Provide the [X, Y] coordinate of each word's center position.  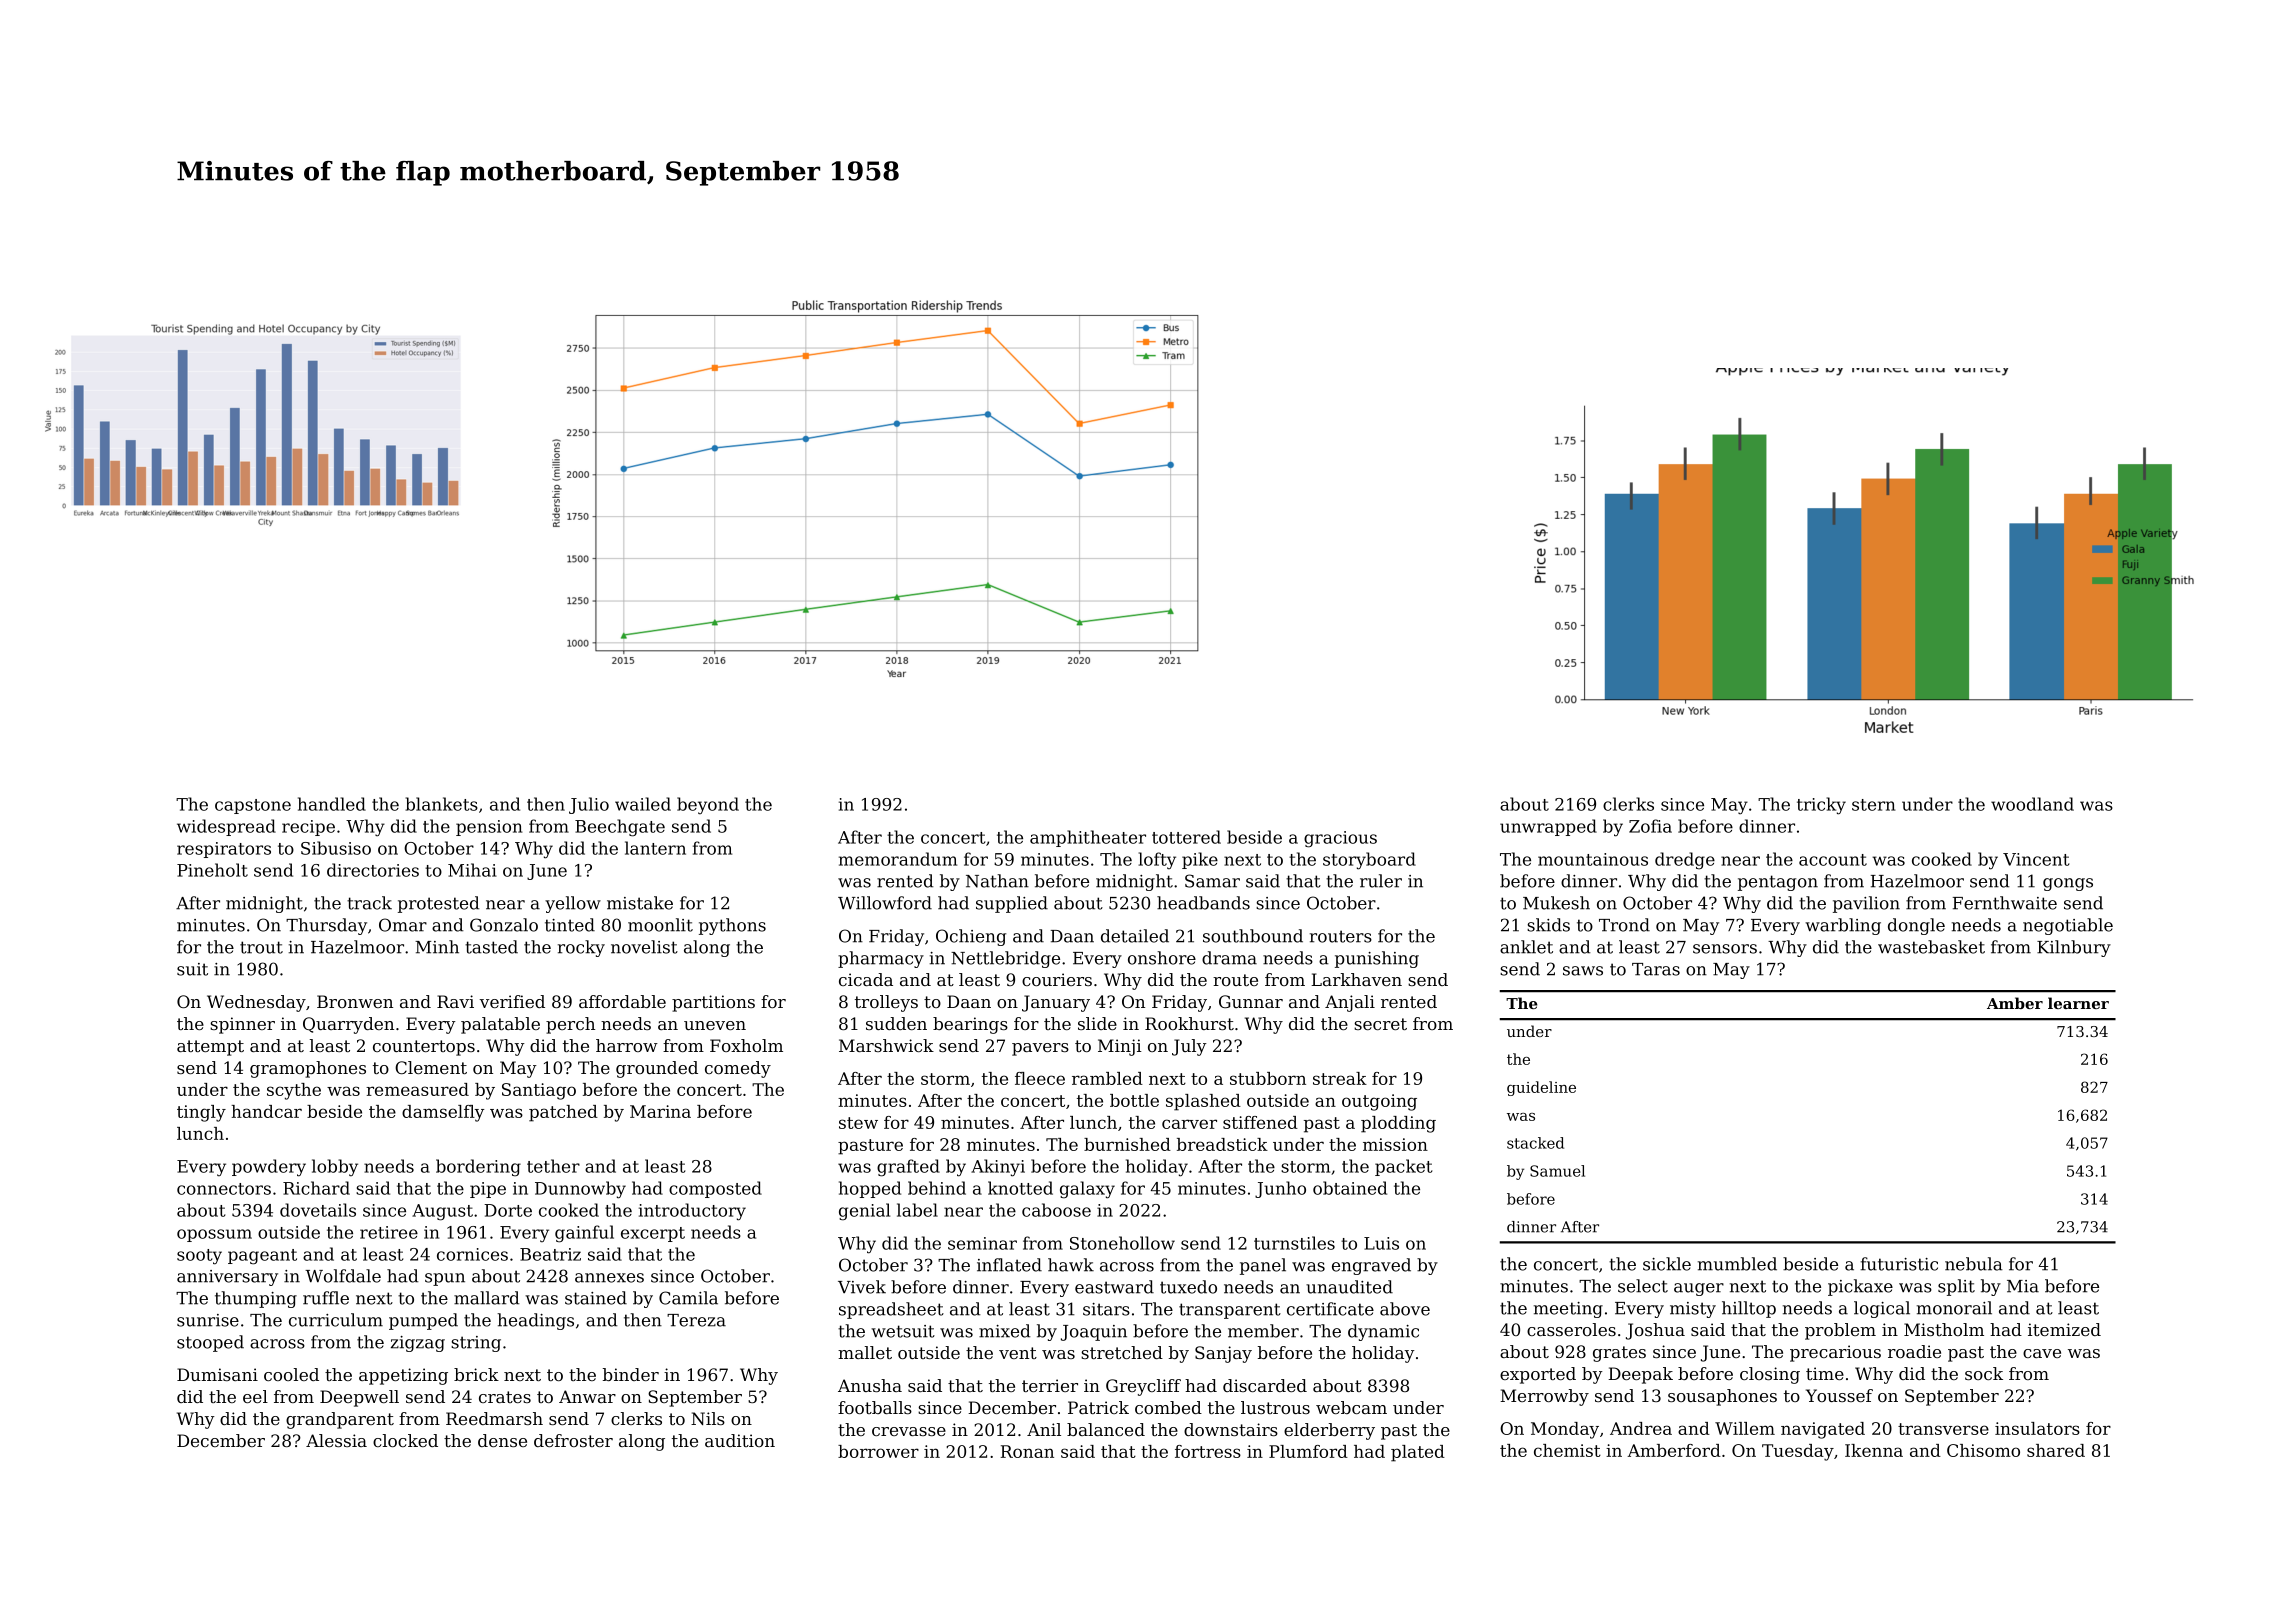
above [1405, 1309]
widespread [226, 827]
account [1833, 860]
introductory [692, 1212]
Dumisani [217, 1374]
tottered [1186, 837]
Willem [1745, 1428]
